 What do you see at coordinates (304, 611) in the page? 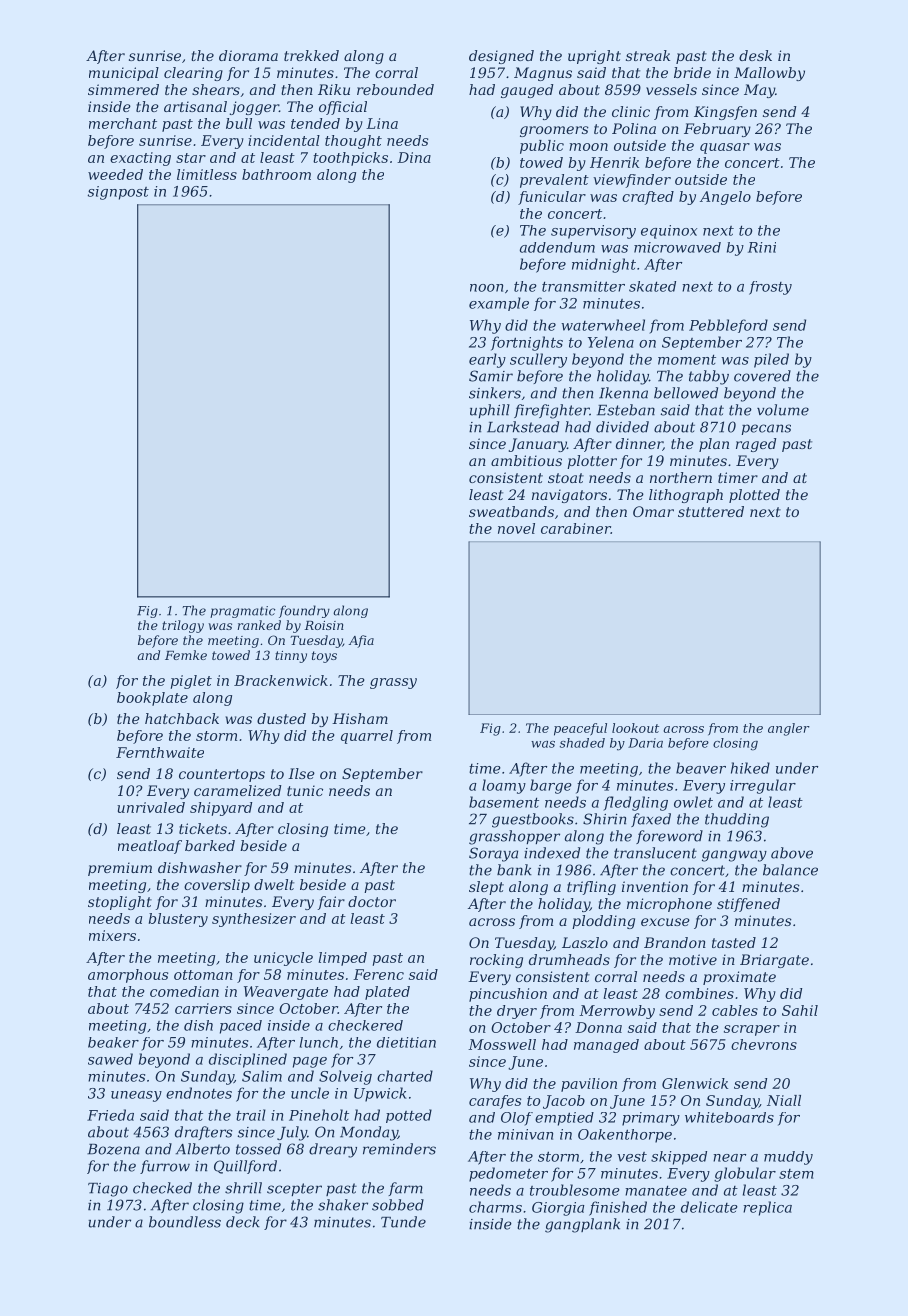
I see `foundry` at bounding box center [304, 611].
